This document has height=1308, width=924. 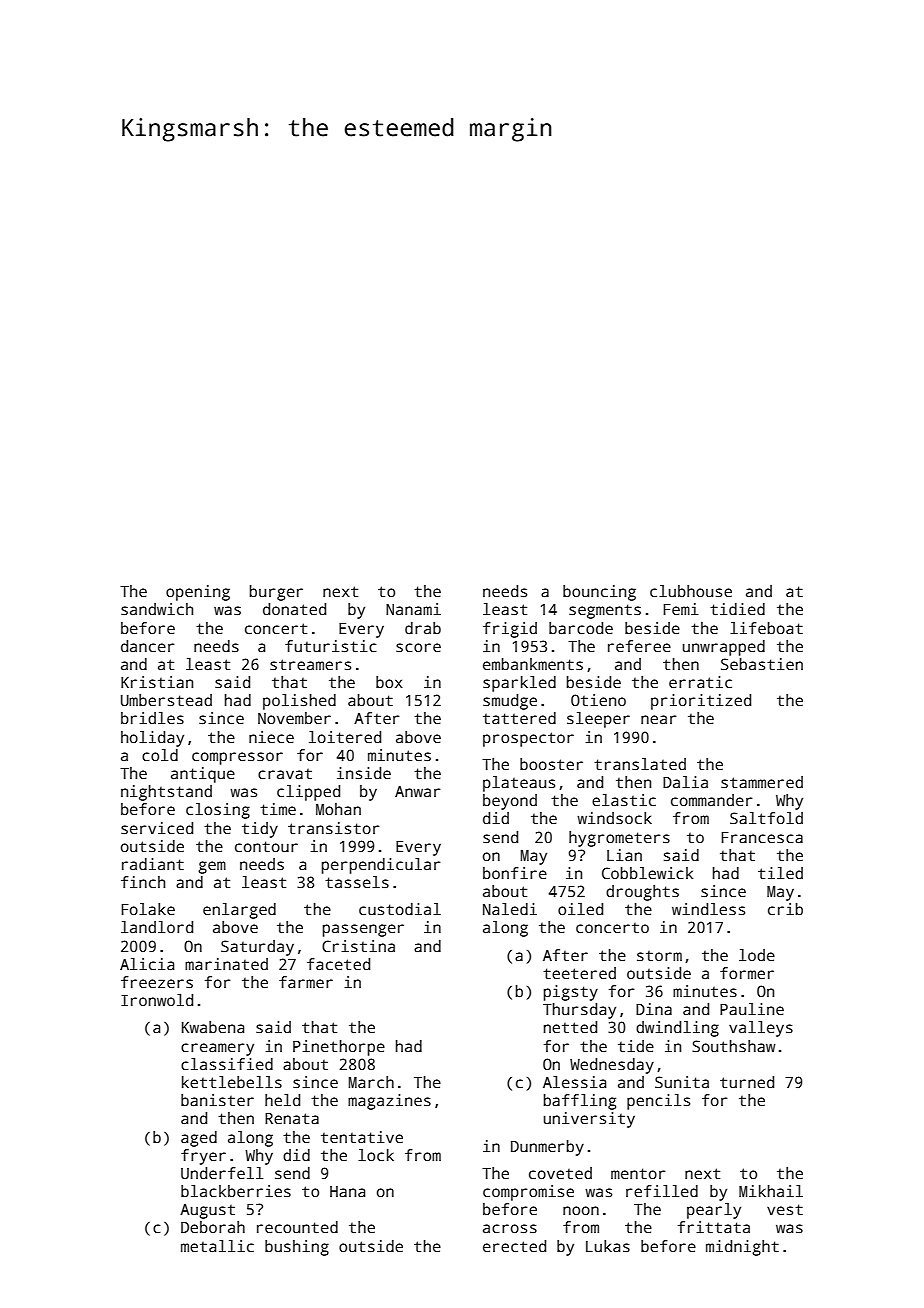 I want to click on stammered, so click(x=762, y=782).
